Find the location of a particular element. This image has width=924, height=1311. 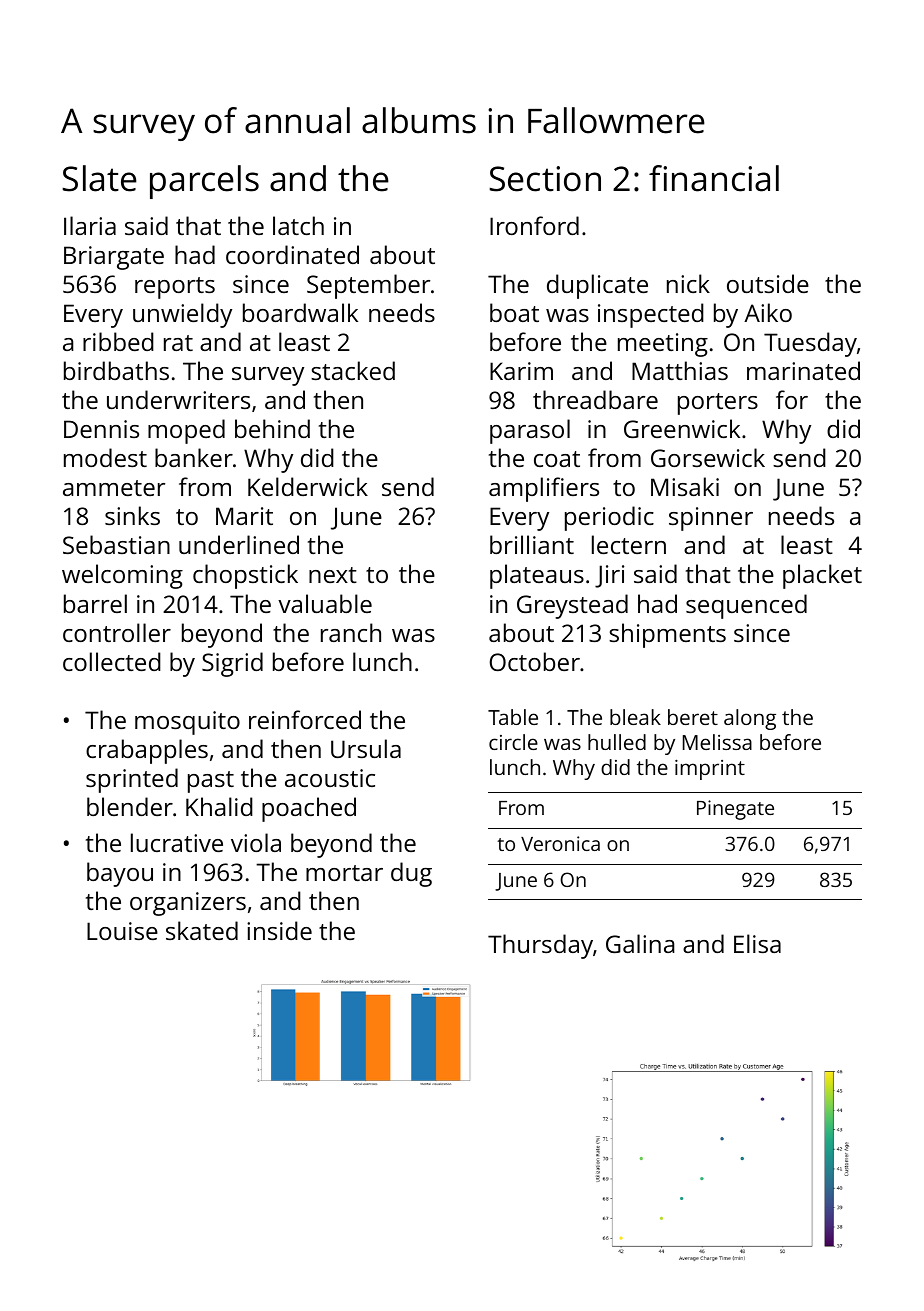

lectern is located at coordinates (629, 544).
